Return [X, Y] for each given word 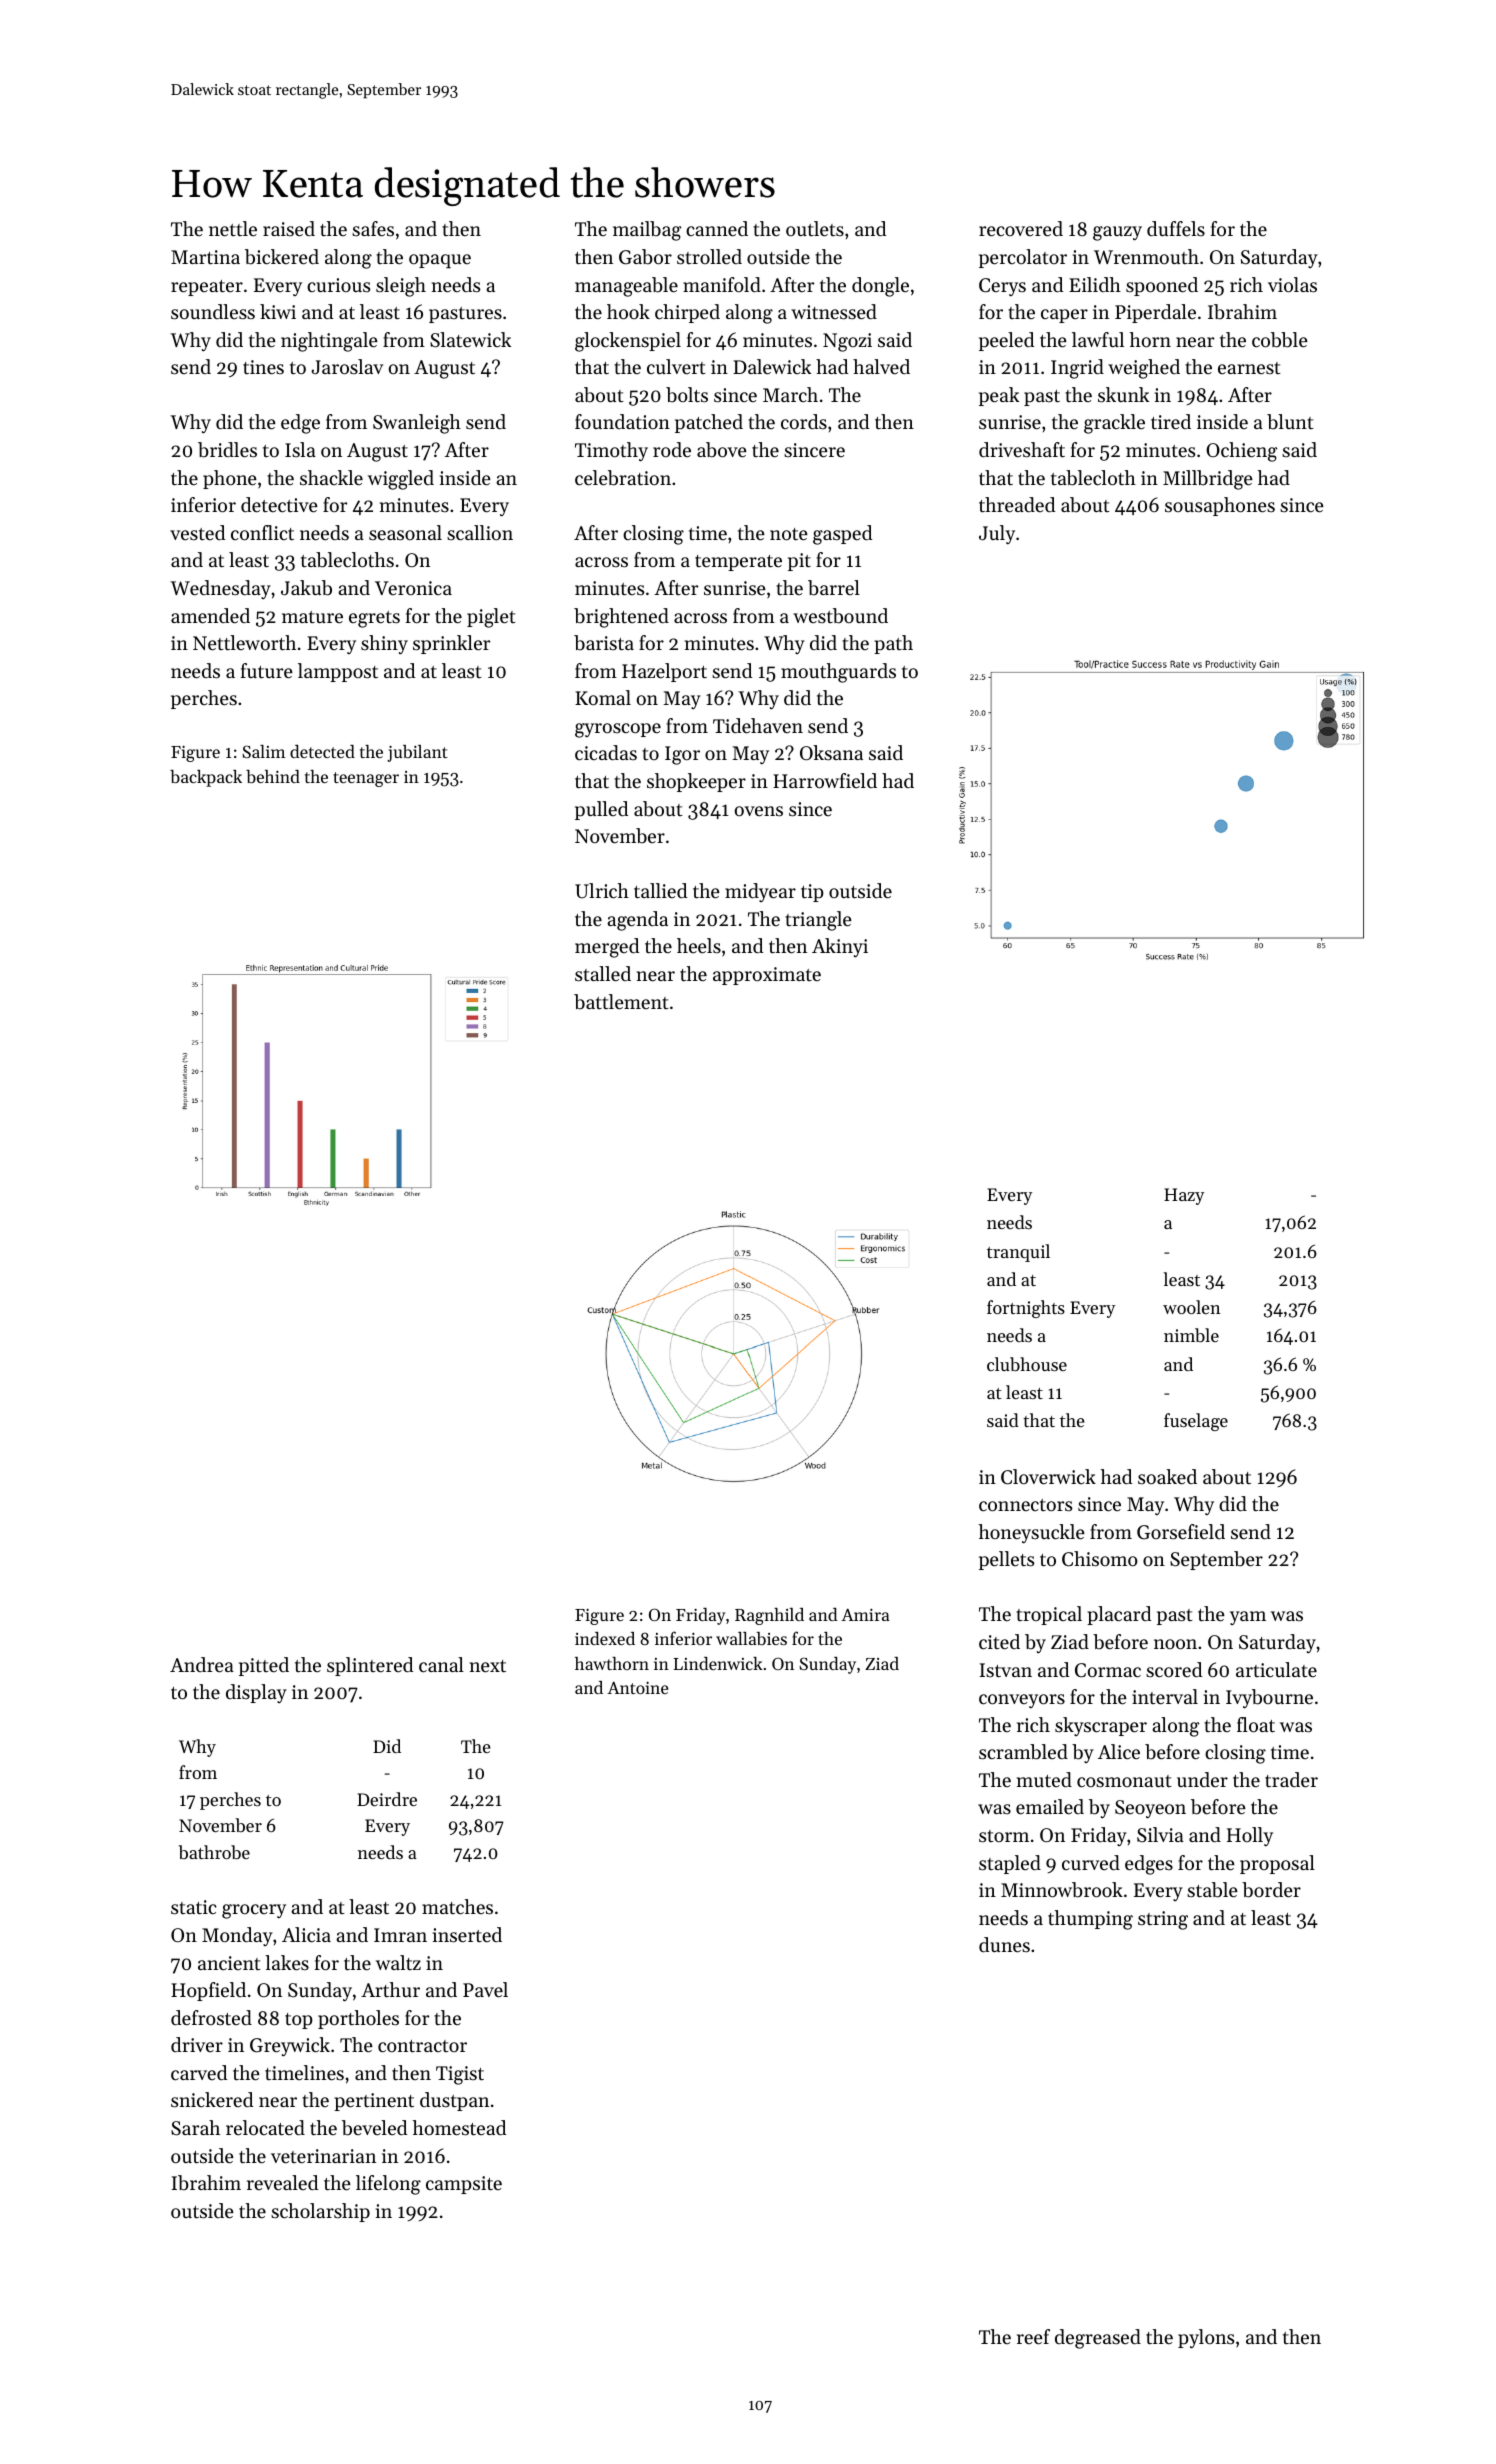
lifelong [388, 2185]
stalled [603, 974]
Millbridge [1208, 480]
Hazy [1184, 1196]
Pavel [485, 1990]
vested [197, 533]
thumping [1090, 1920]
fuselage [1196, 1422]
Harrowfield [825, 781]
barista [604, 643]
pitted [264, 1666]
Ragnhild [769, 1616]
